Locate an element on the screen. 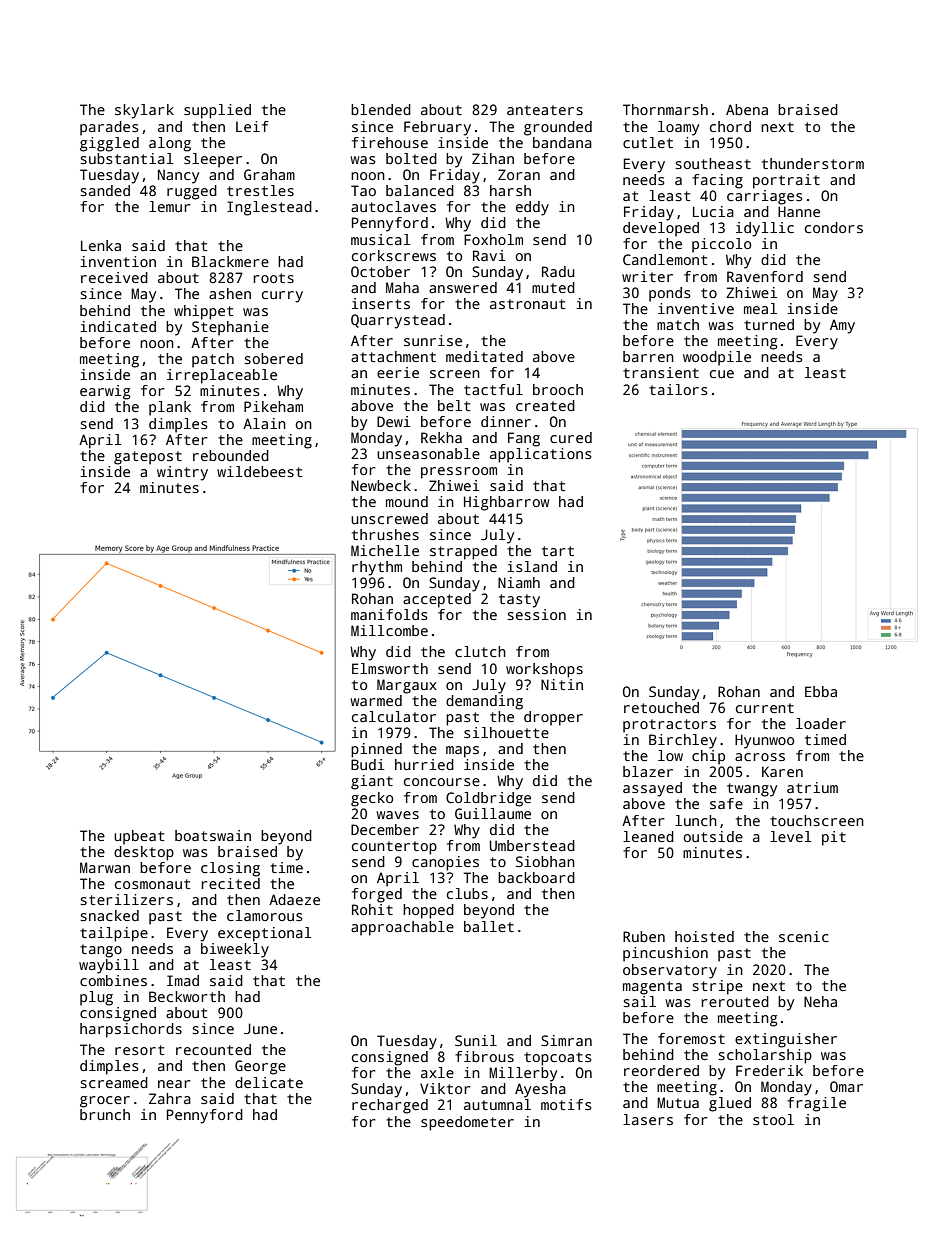 Image resolution: width=952 pixels, height=1233 pixels. Umberstead is located at coordinates (532, 845).
